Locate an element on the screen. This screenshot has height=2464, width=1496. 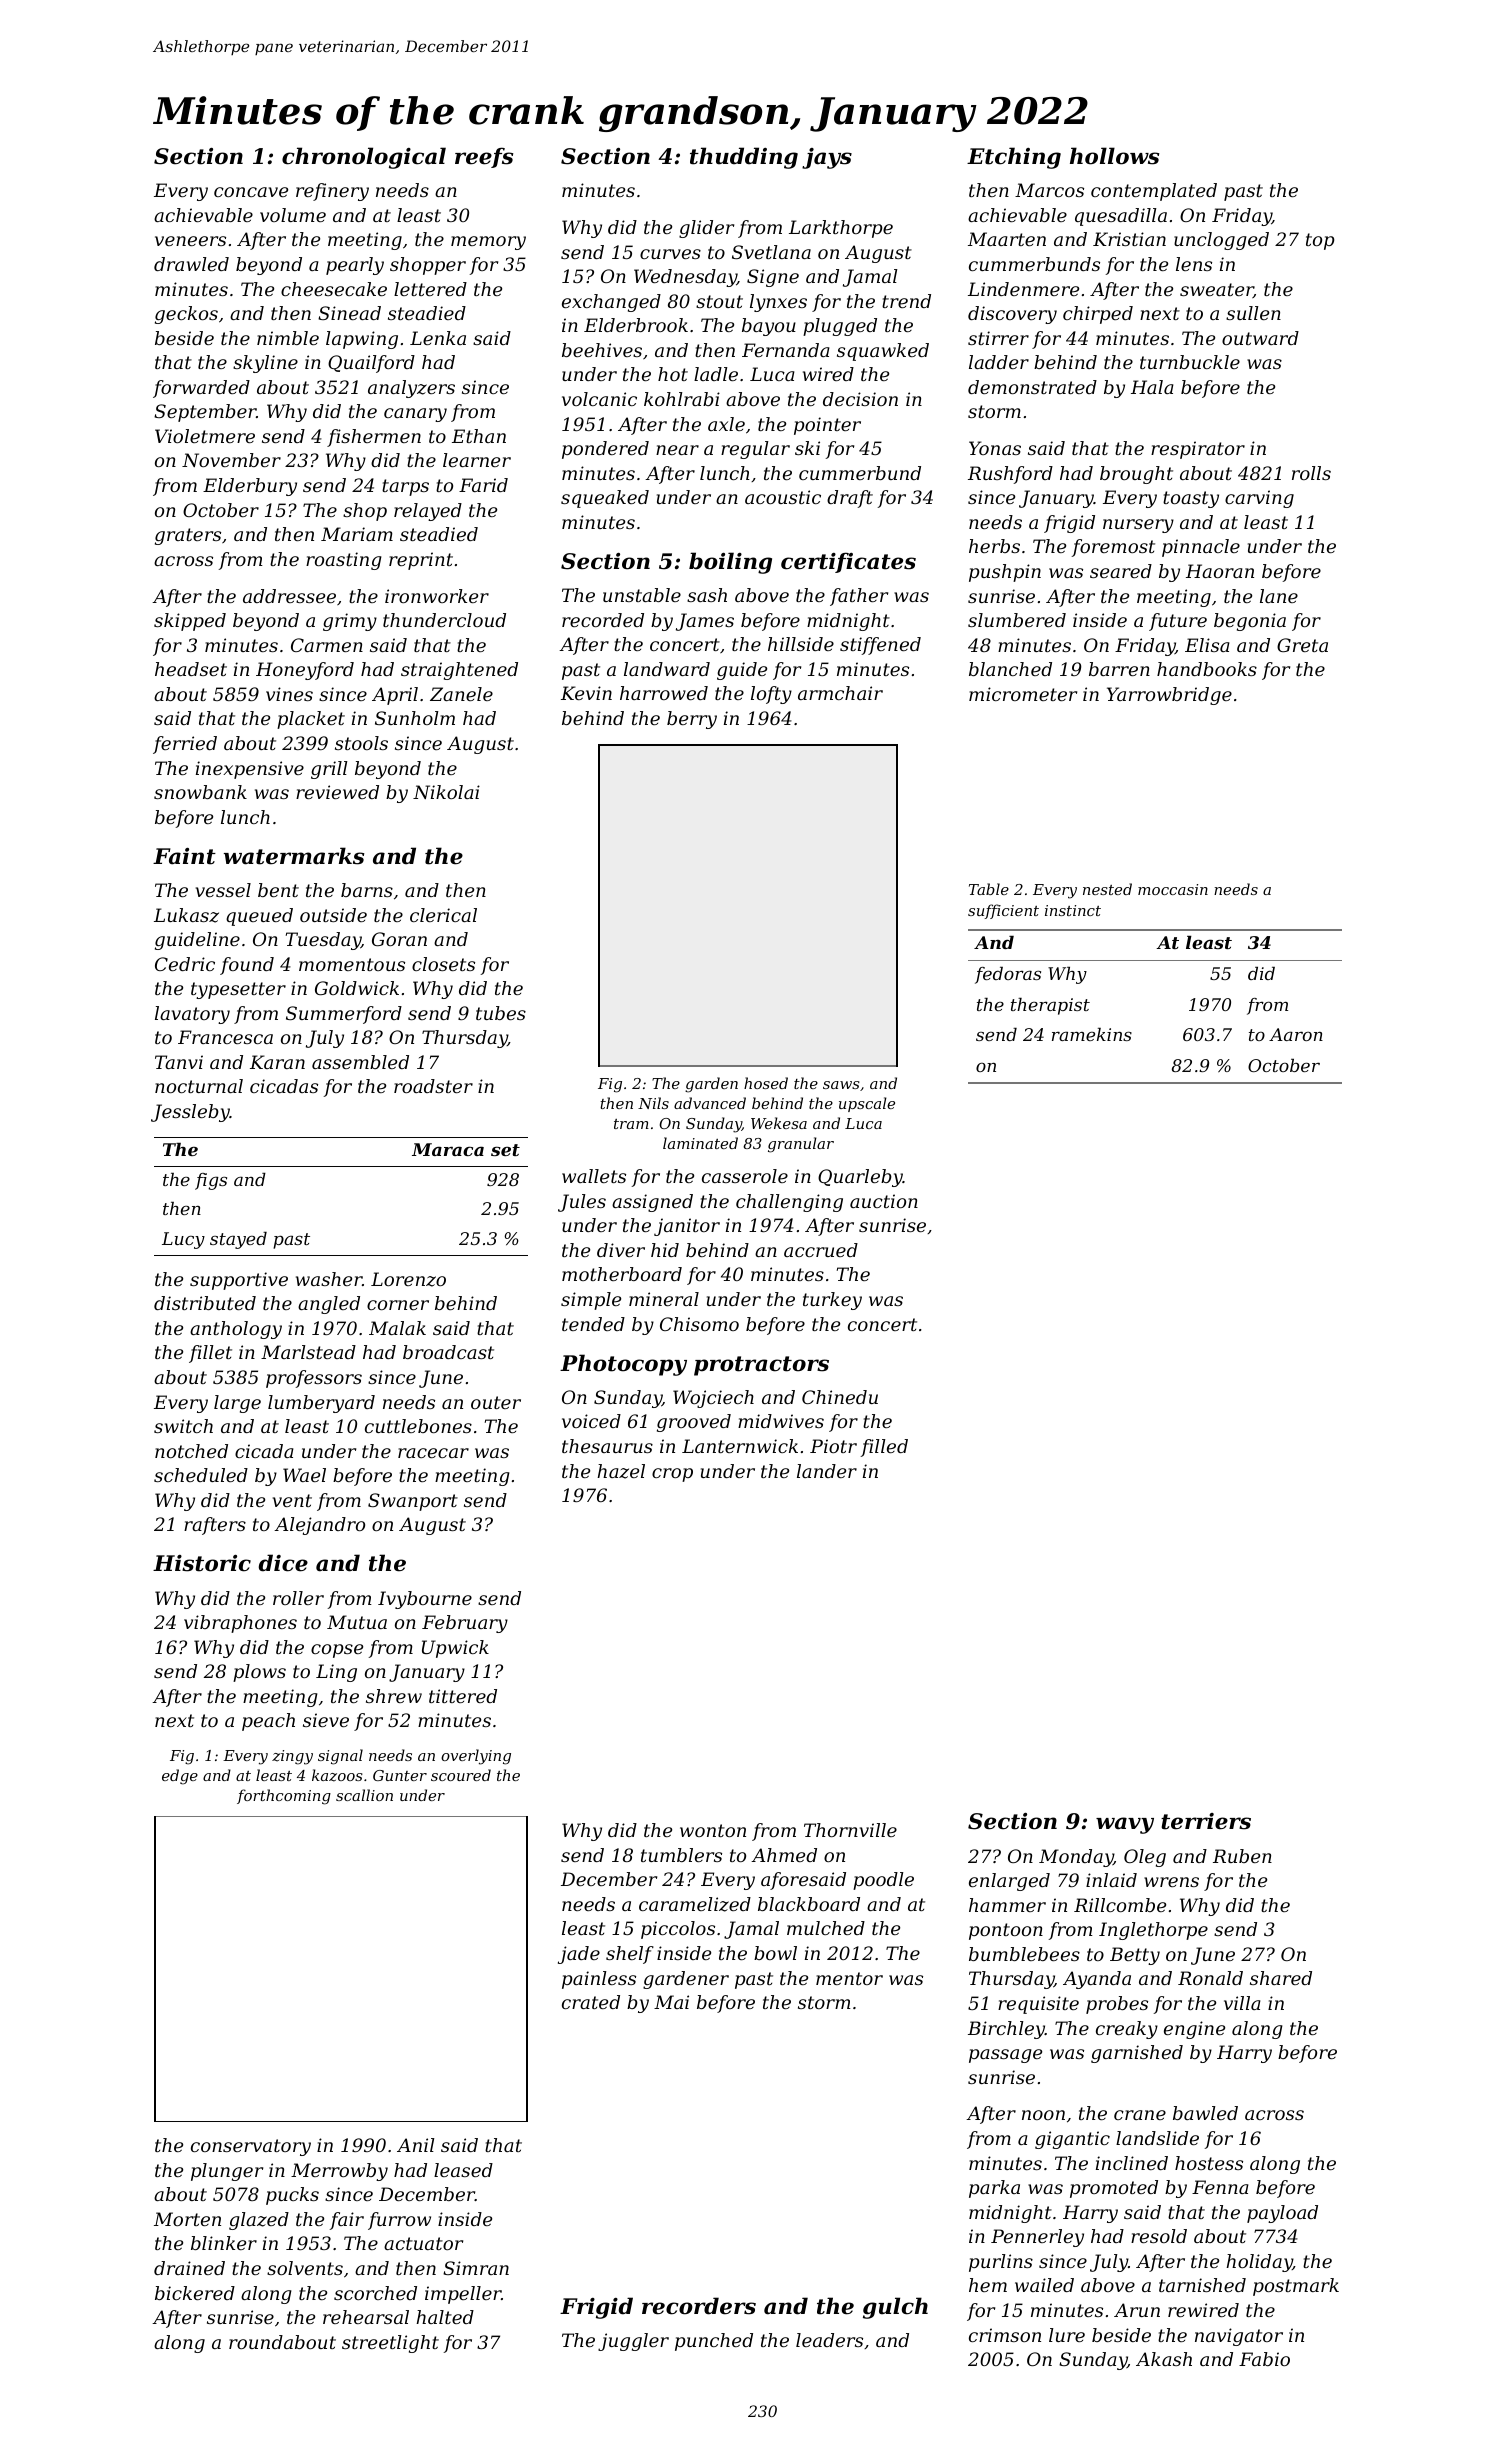
acoustic is located at coordinates (783, 497).
